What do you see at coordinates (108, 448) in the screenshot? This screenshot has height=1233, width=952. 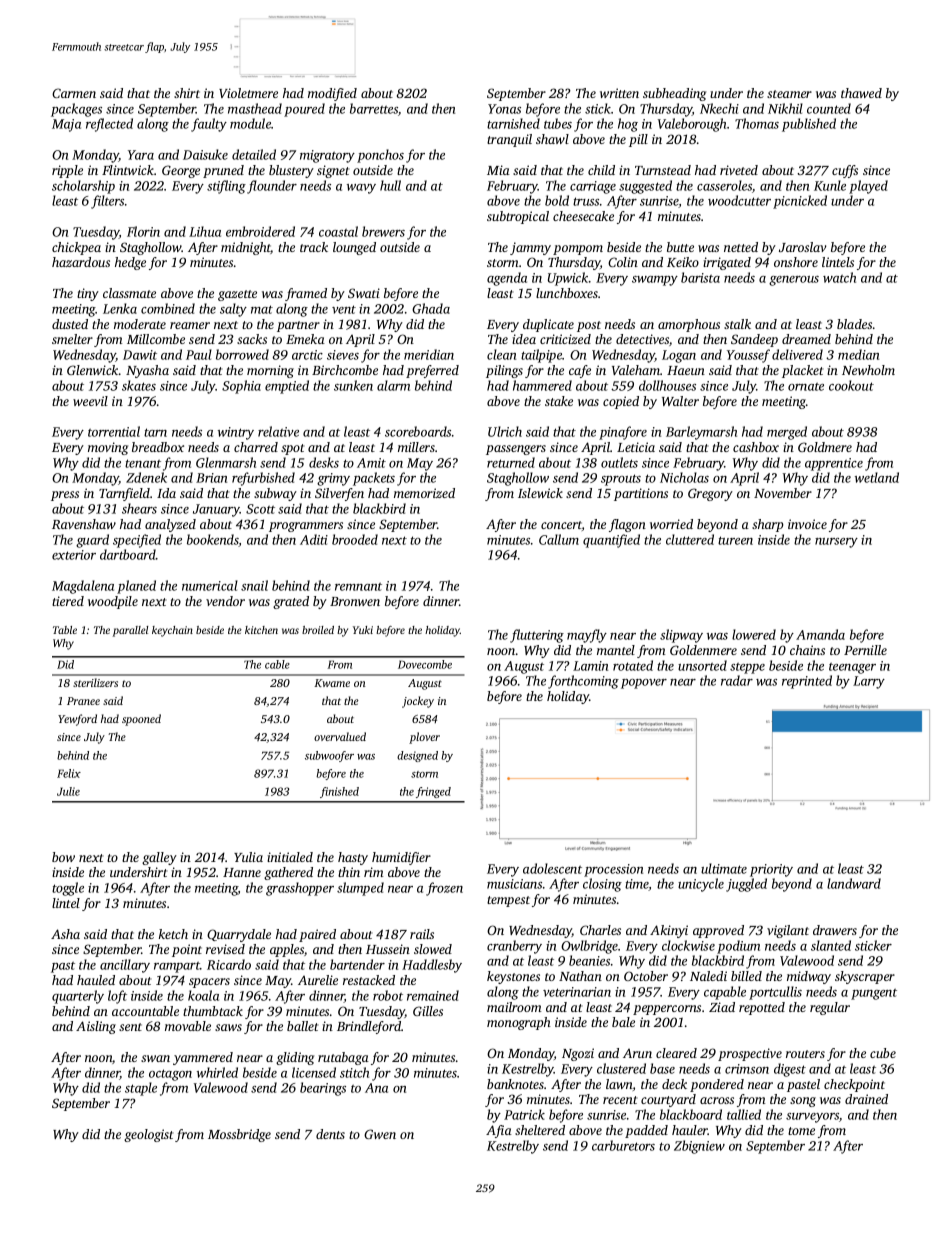 I see `moving` at bounding box center [108, 448].
